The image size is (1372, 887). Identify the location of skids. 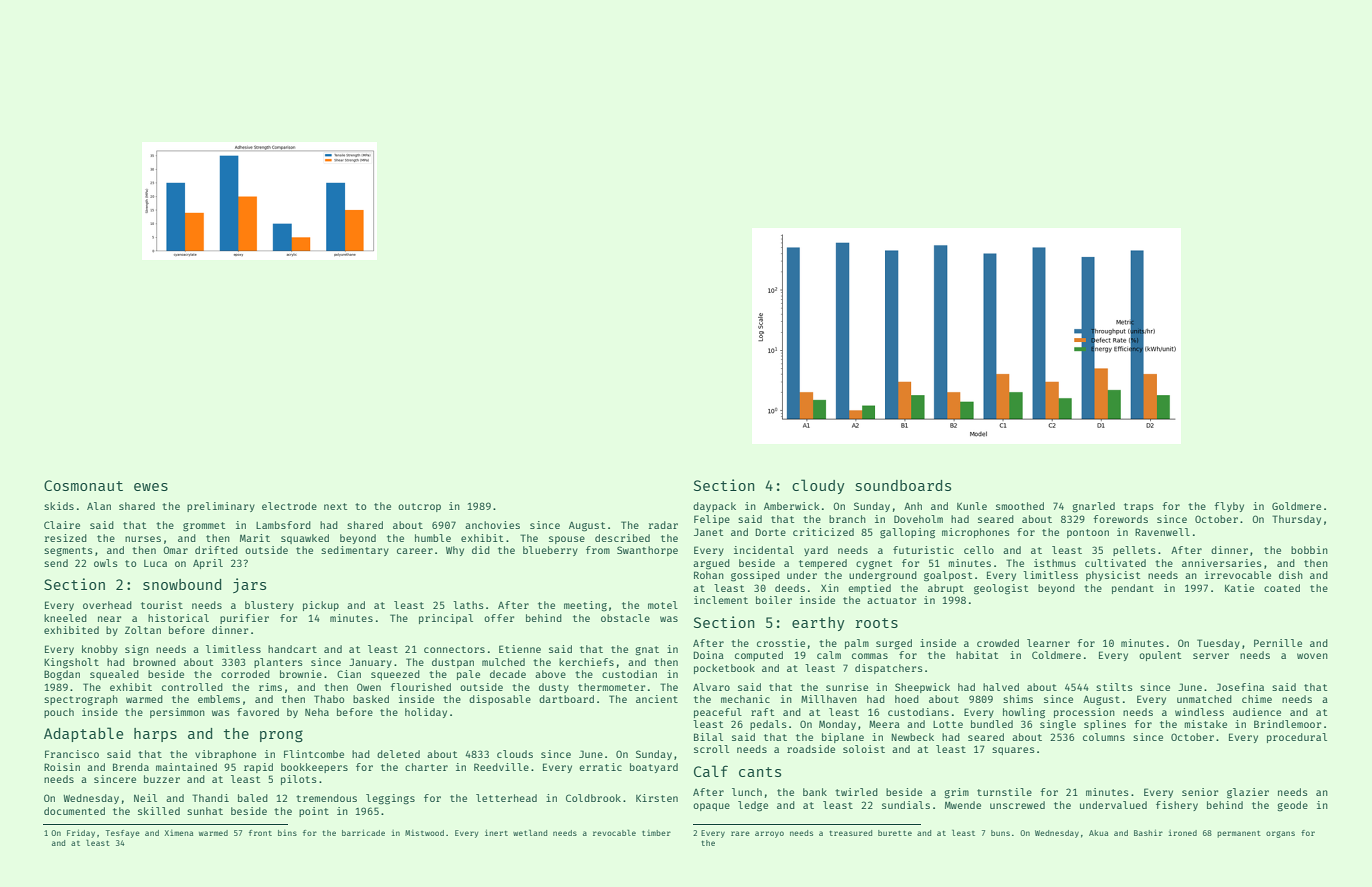
(59, 506).
